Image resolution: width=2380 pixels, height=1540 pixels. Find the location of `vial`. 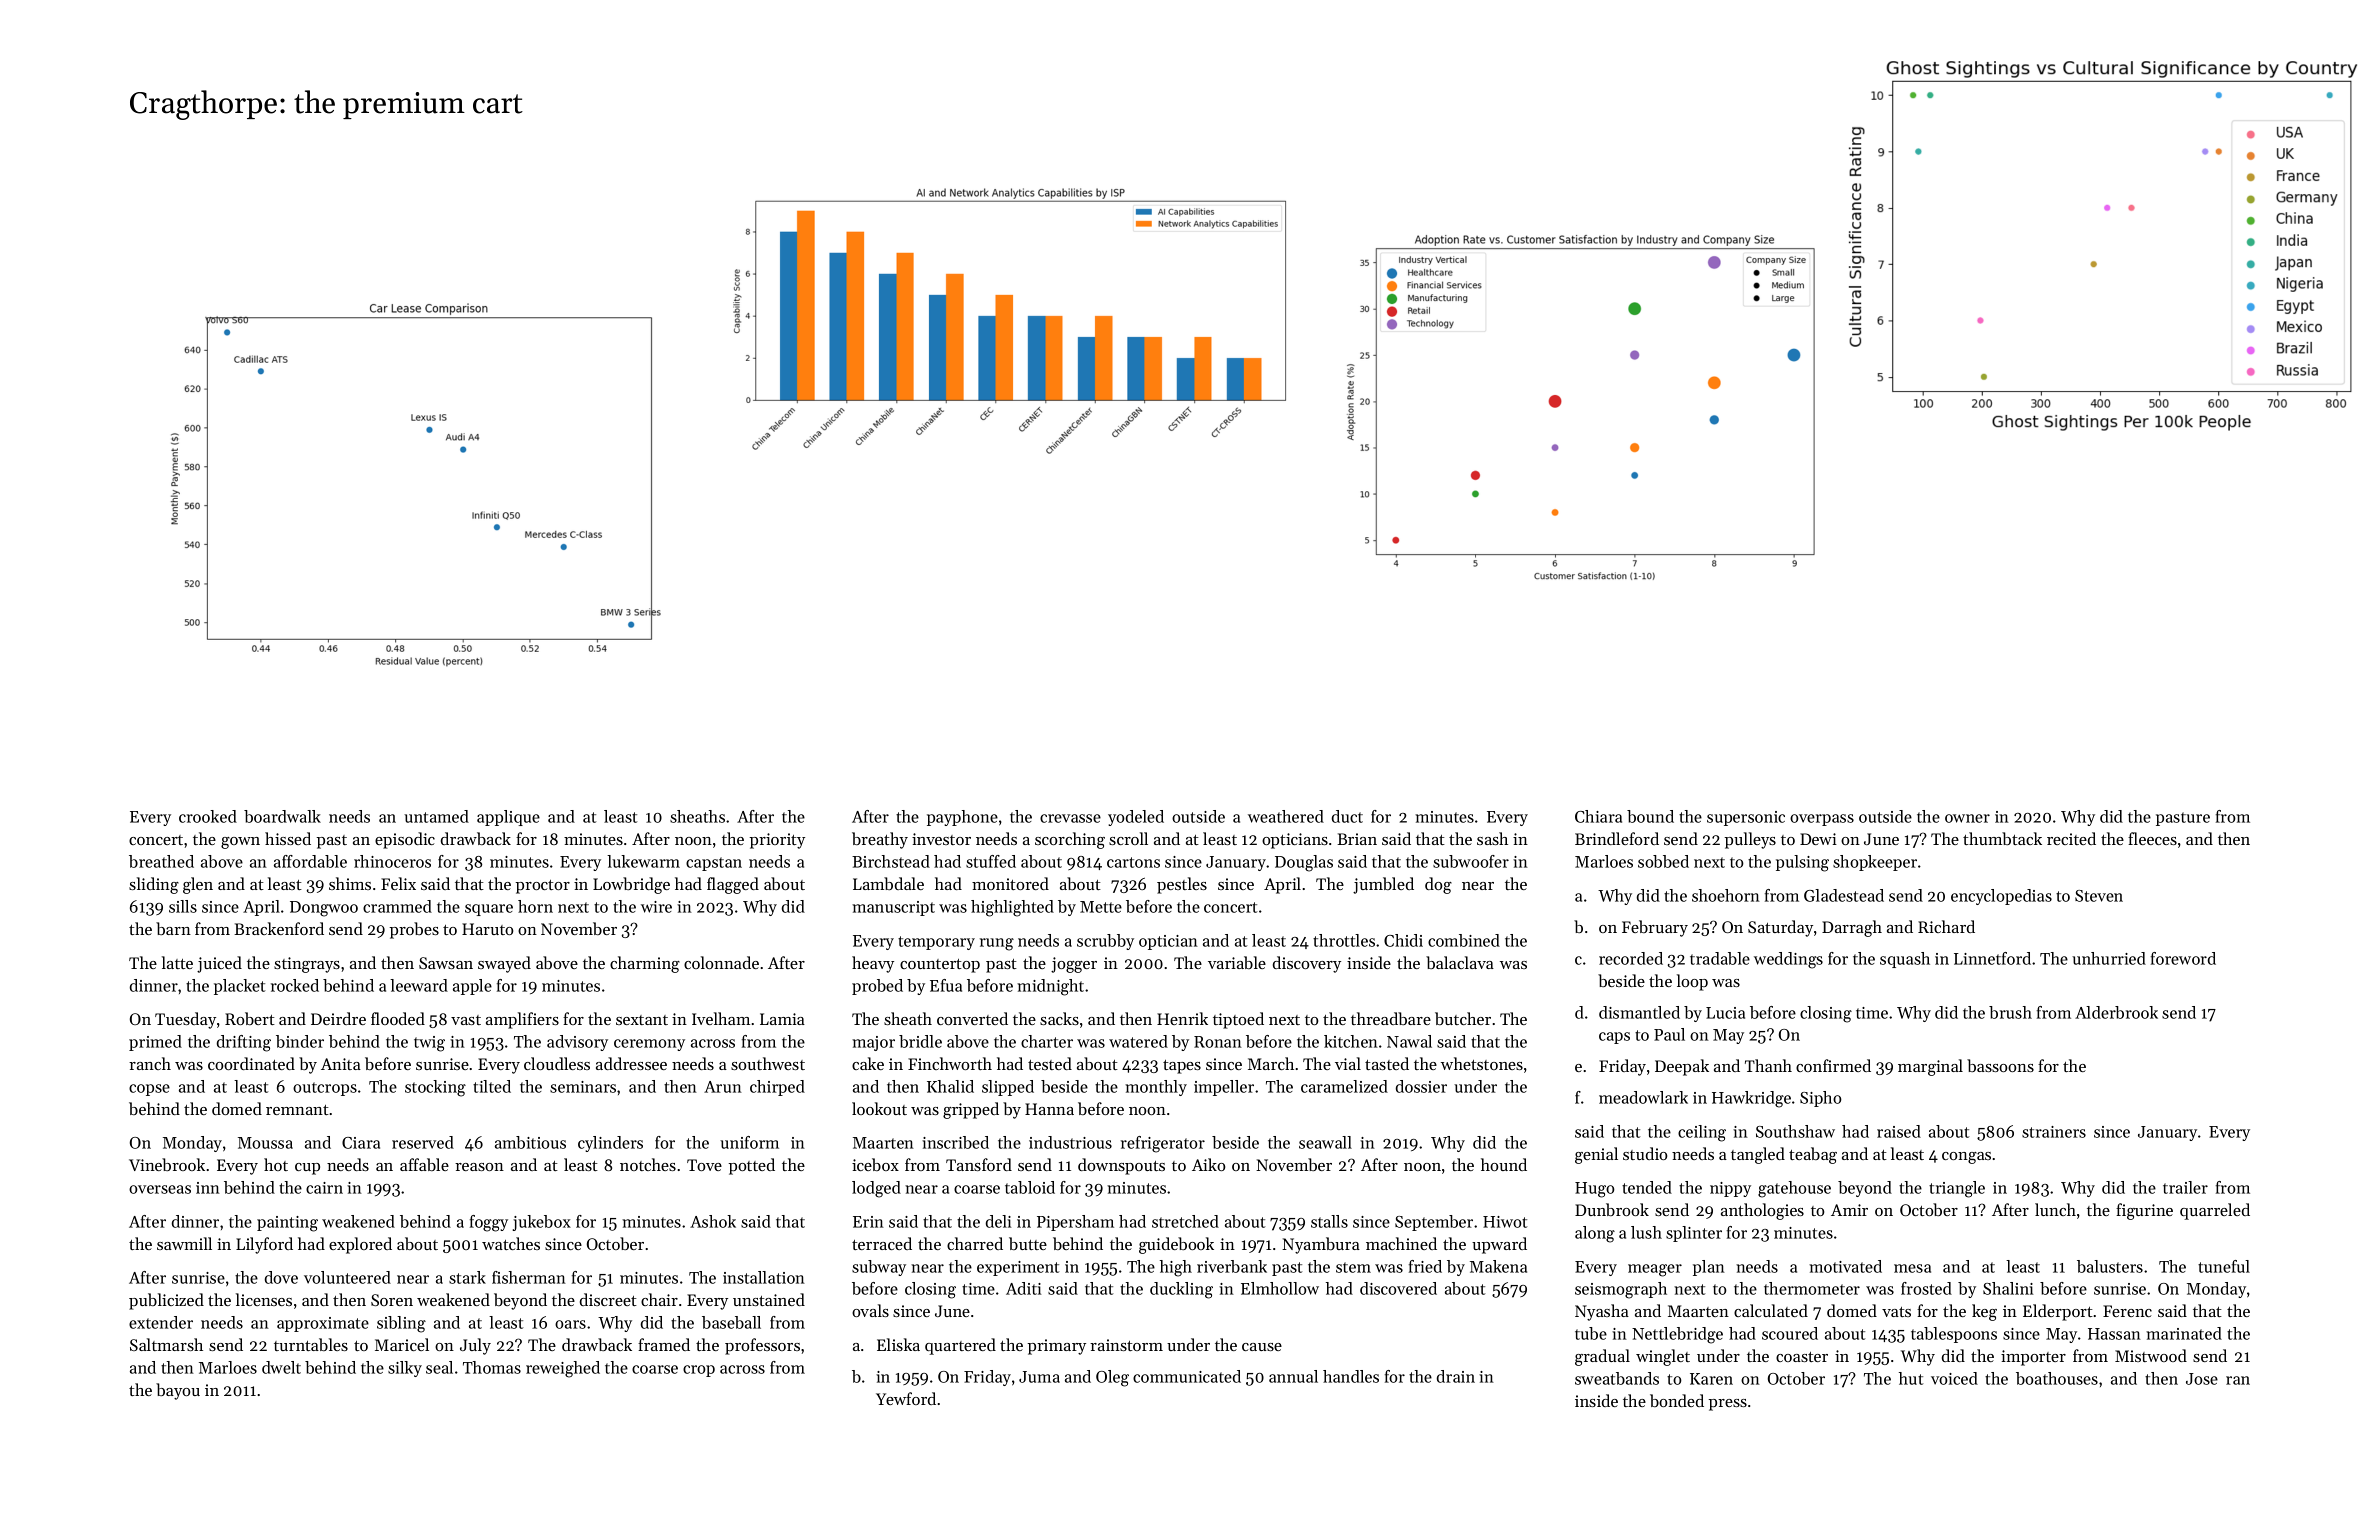

vial is located at coordinates (1348, 1063).
